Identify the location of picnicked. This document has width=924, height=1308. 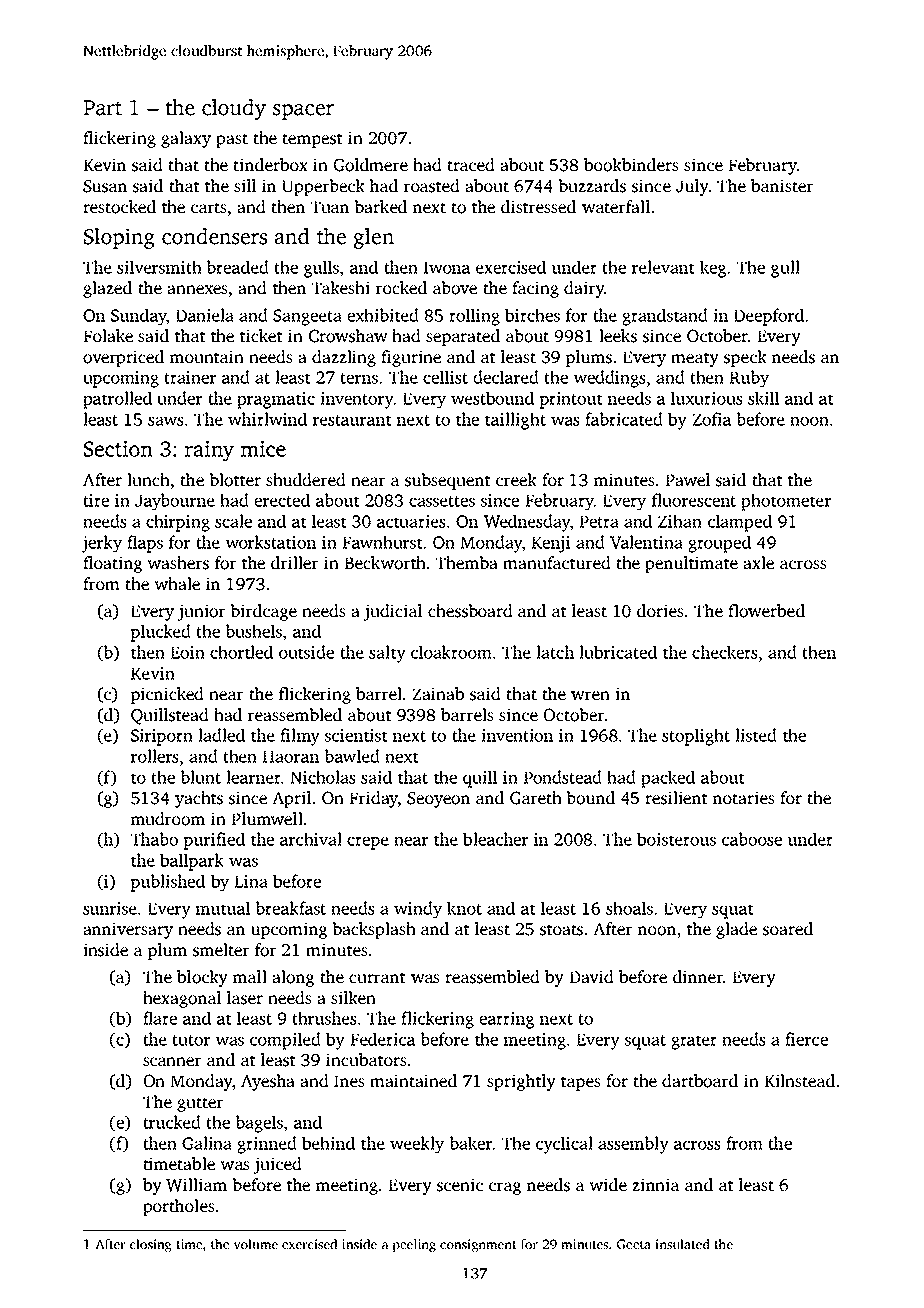
(167, 695).
